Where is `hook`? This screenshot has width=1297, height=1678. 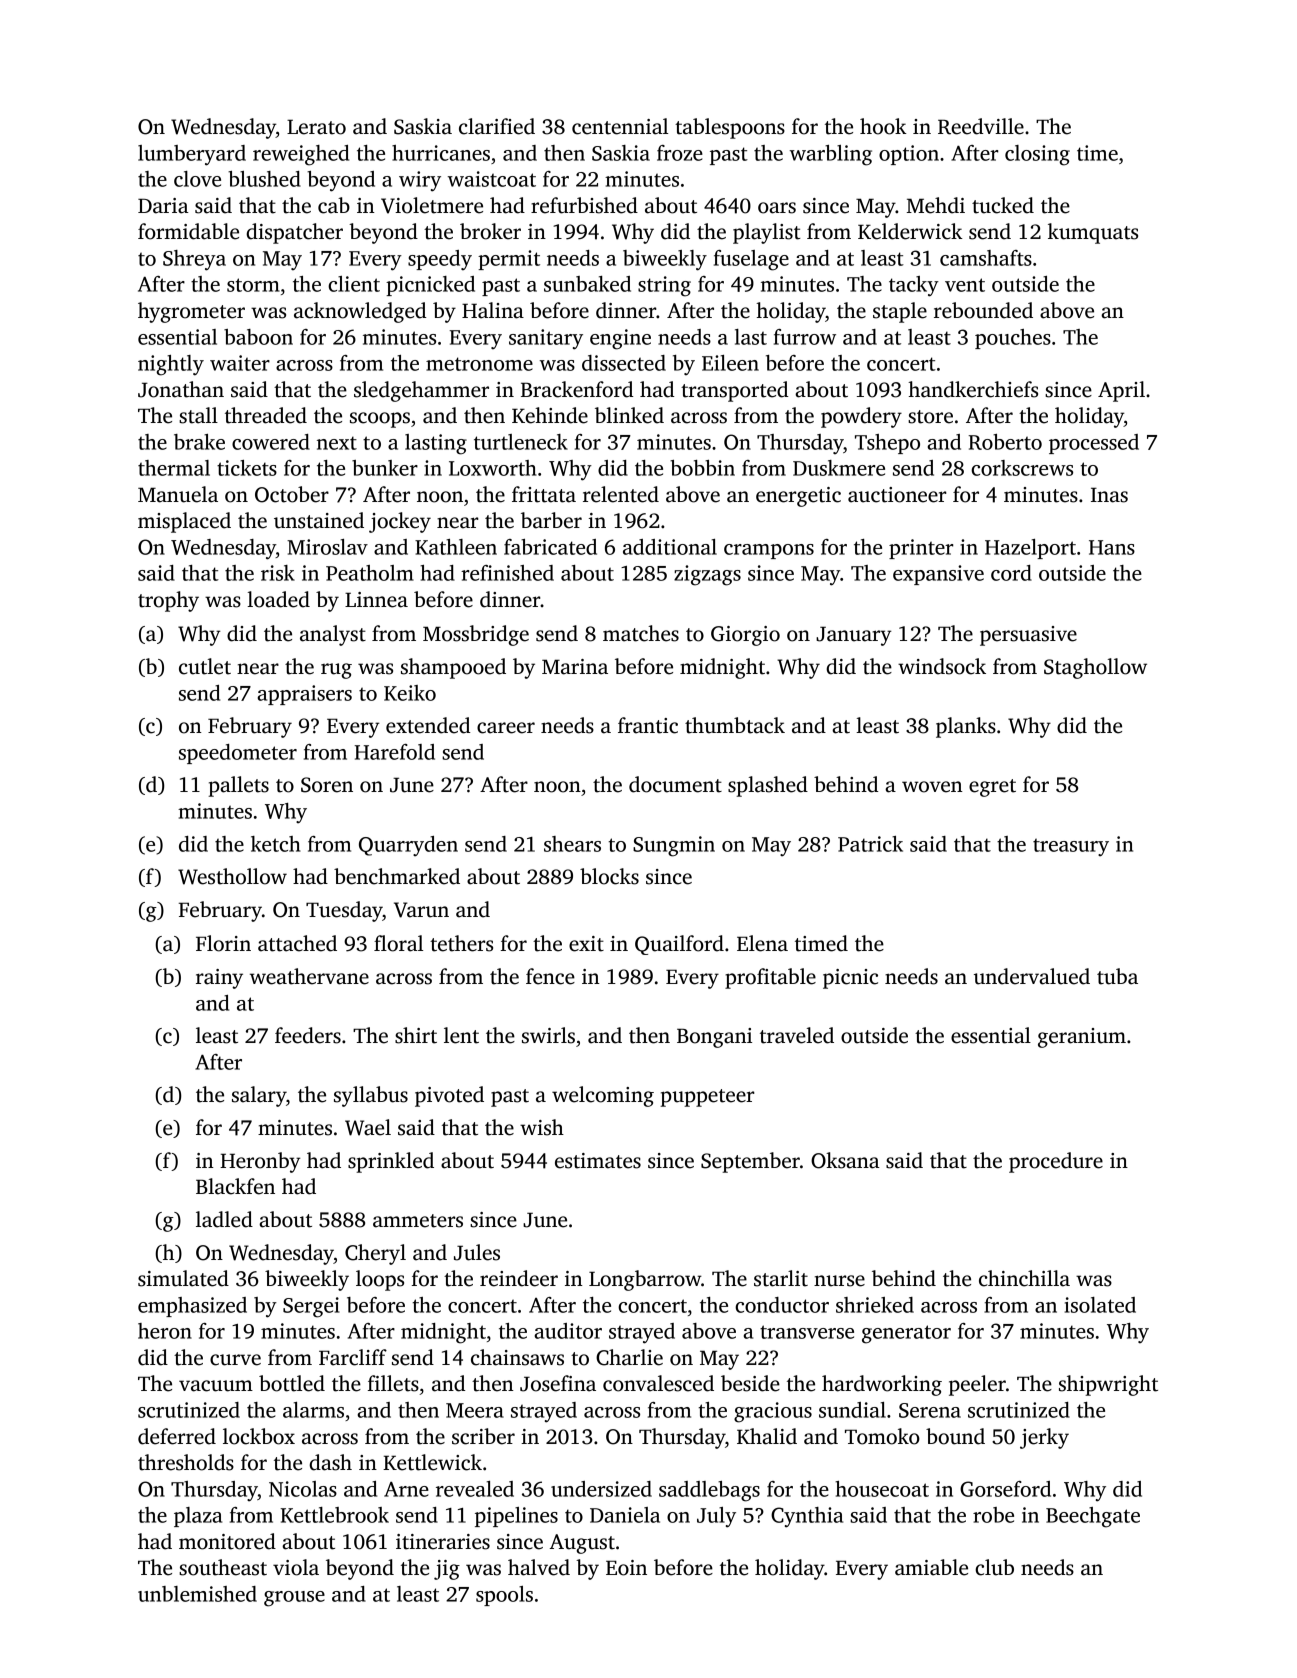 hook is located at coordinates (883, 126).
